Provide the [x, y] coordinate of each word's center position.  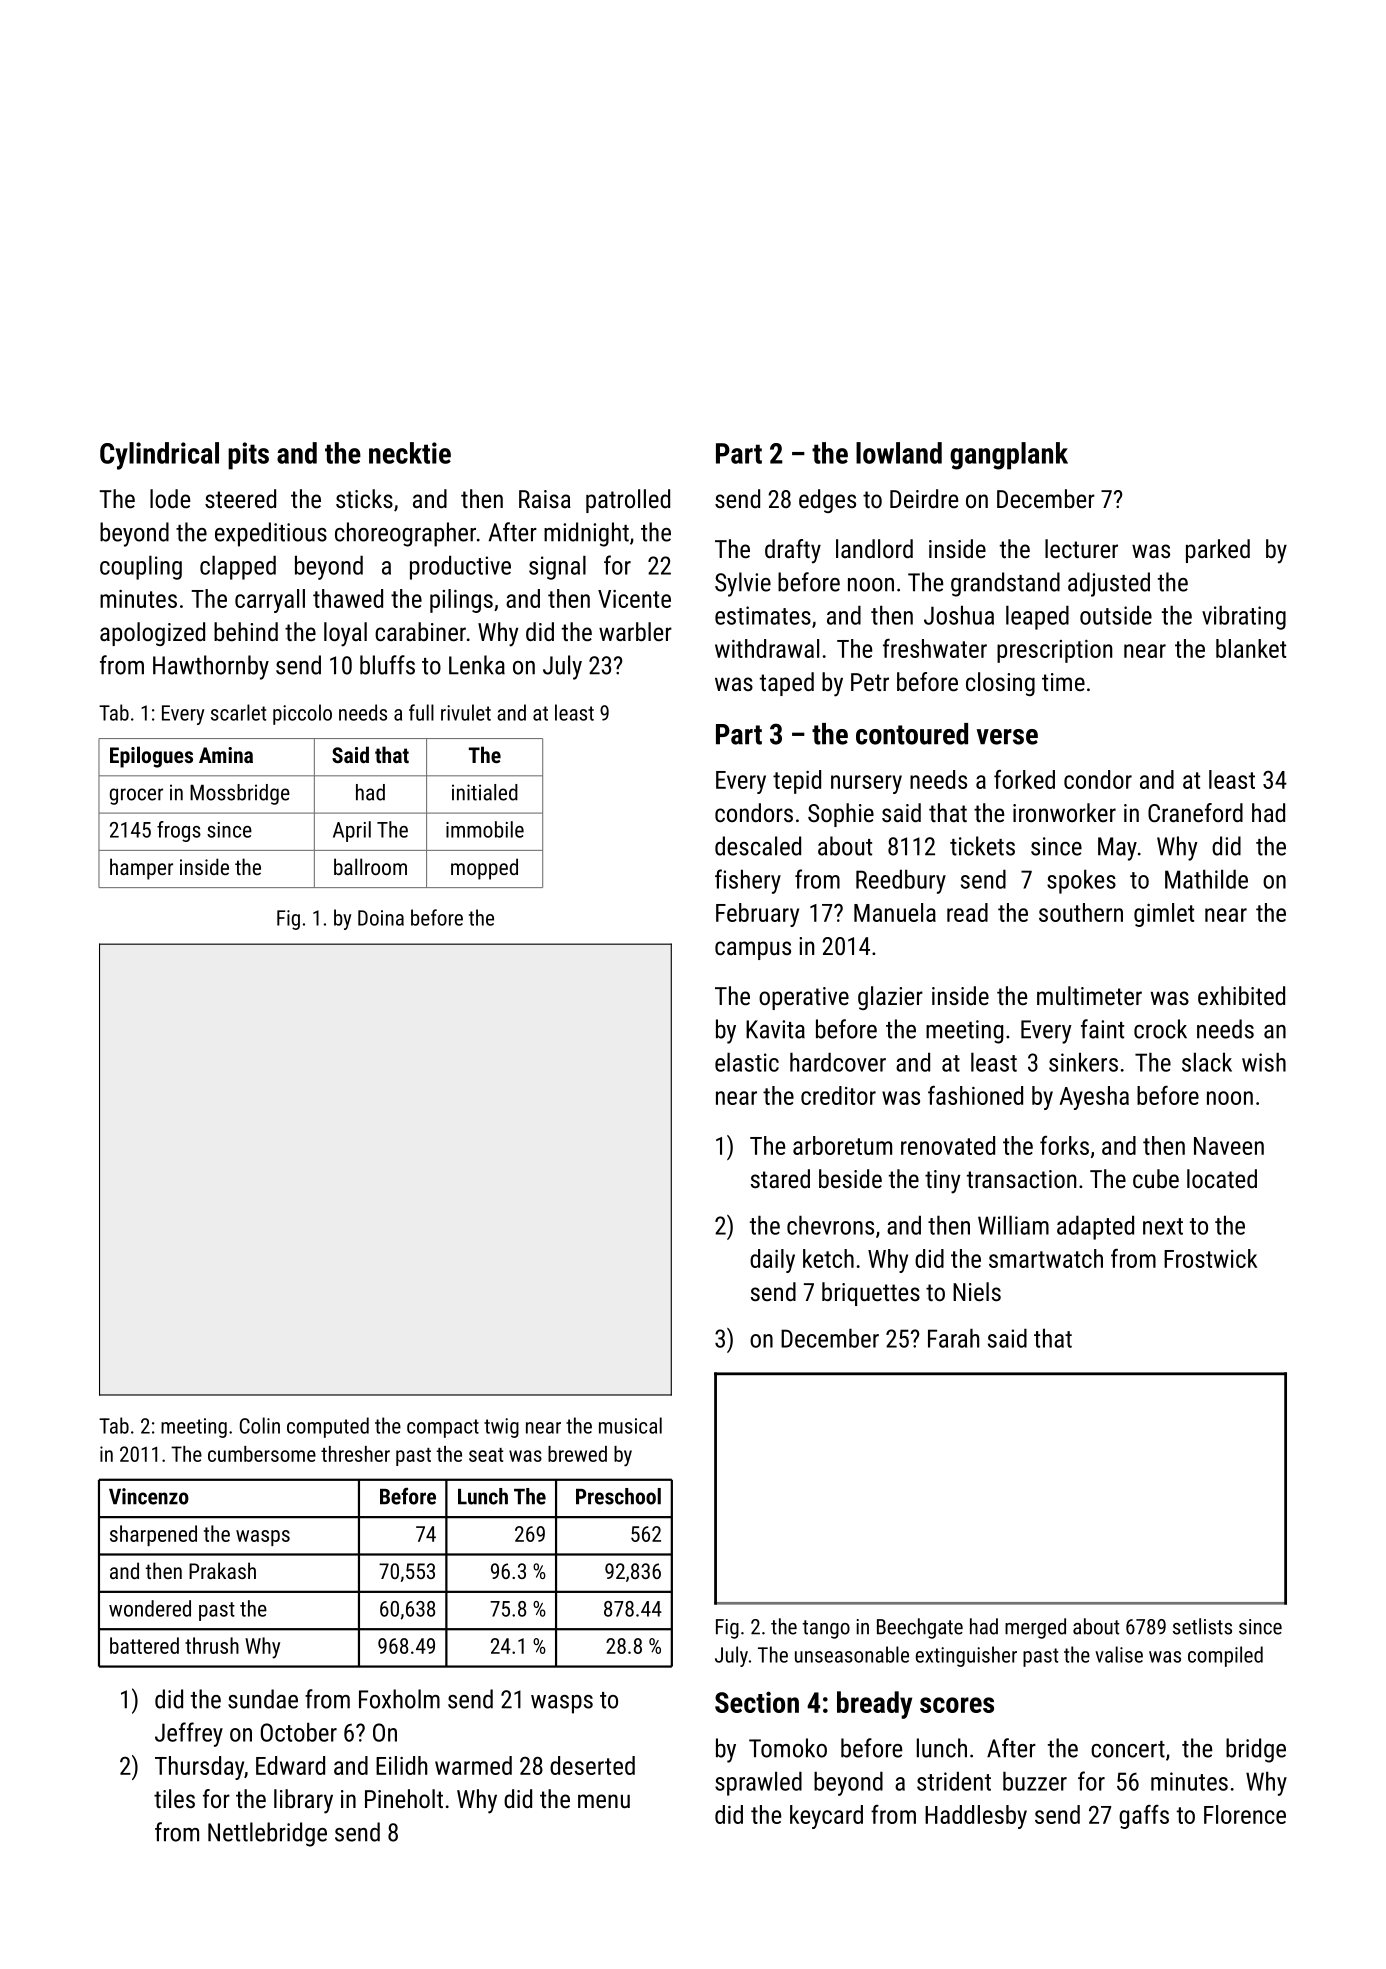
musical [630, 1425]
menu [604, 1801]
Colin [260, 1425]
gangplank [1009, 456]
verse [1007, 737]
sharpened [153, 1535]
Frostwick [1210, 1258]
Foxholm [399, 1699]
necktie [410, 453]
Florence [1245, 1814]
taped [787, 684]
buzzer [1035, 1781]
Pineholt [404, 1798]
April [352, 831]
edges [827, 501]
